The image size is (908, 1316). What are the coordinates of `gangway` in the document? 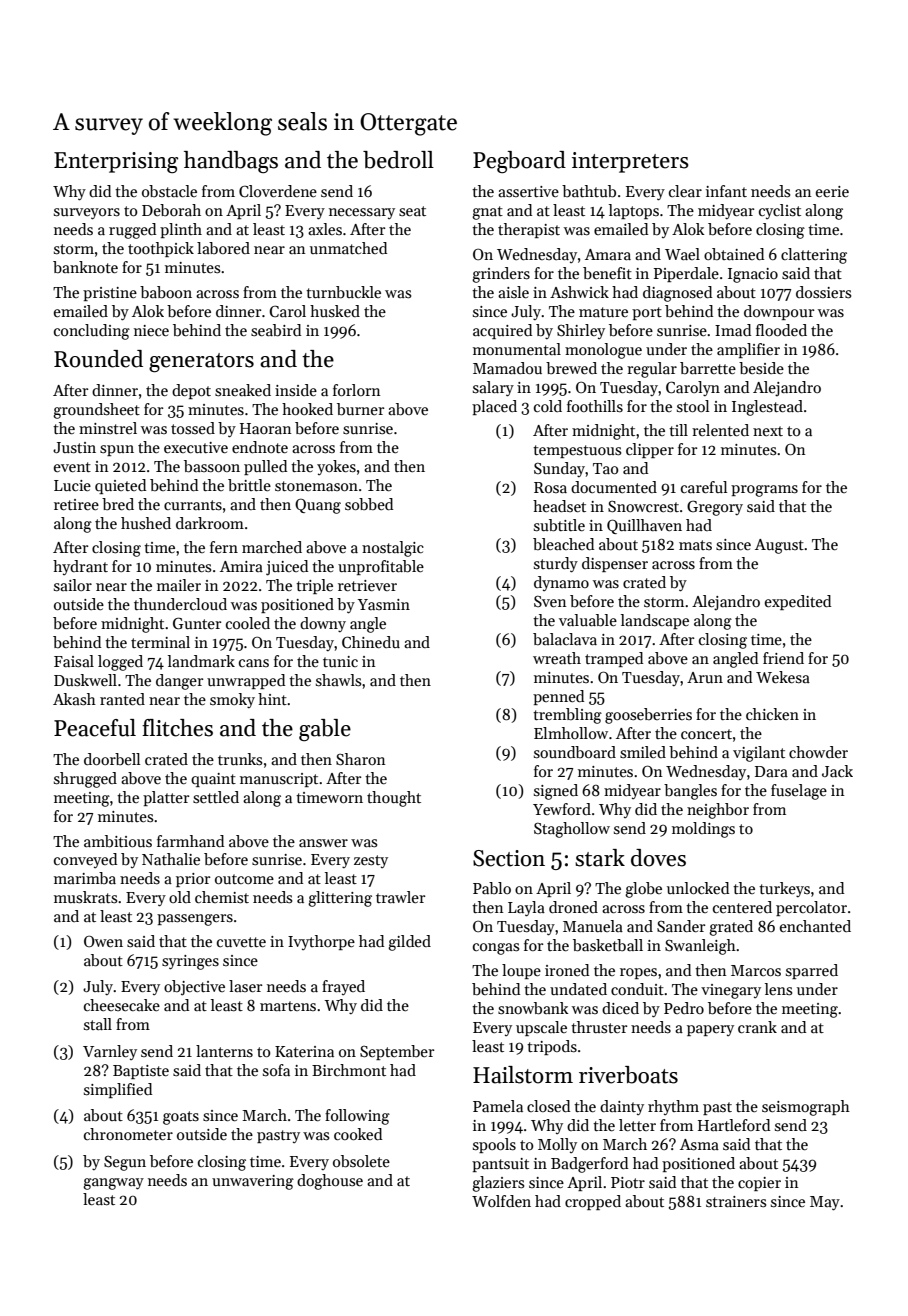 It's located at (113, 1184).
